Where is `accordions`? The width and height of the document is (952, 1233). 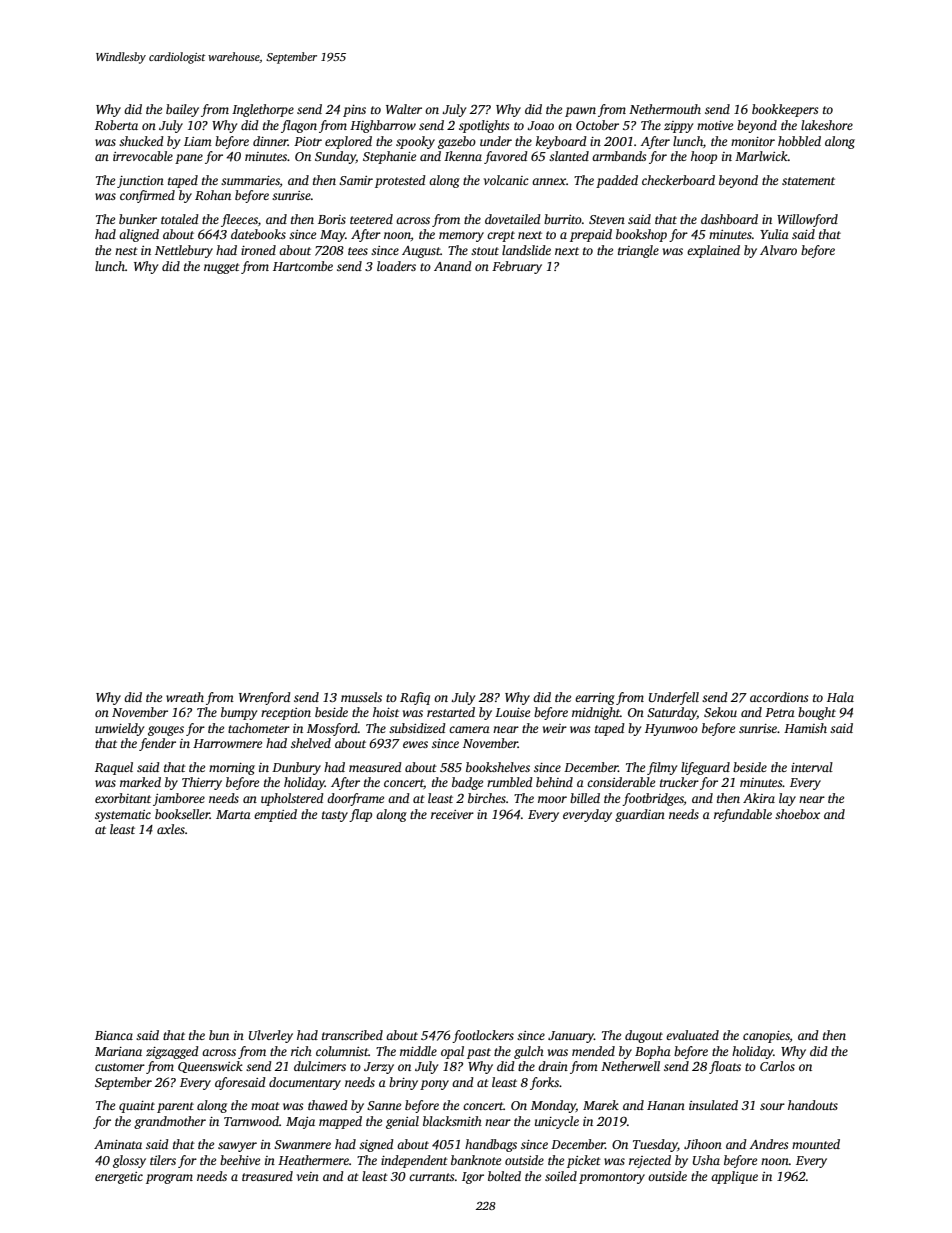 accordions is located at coordinates (779, 697).
